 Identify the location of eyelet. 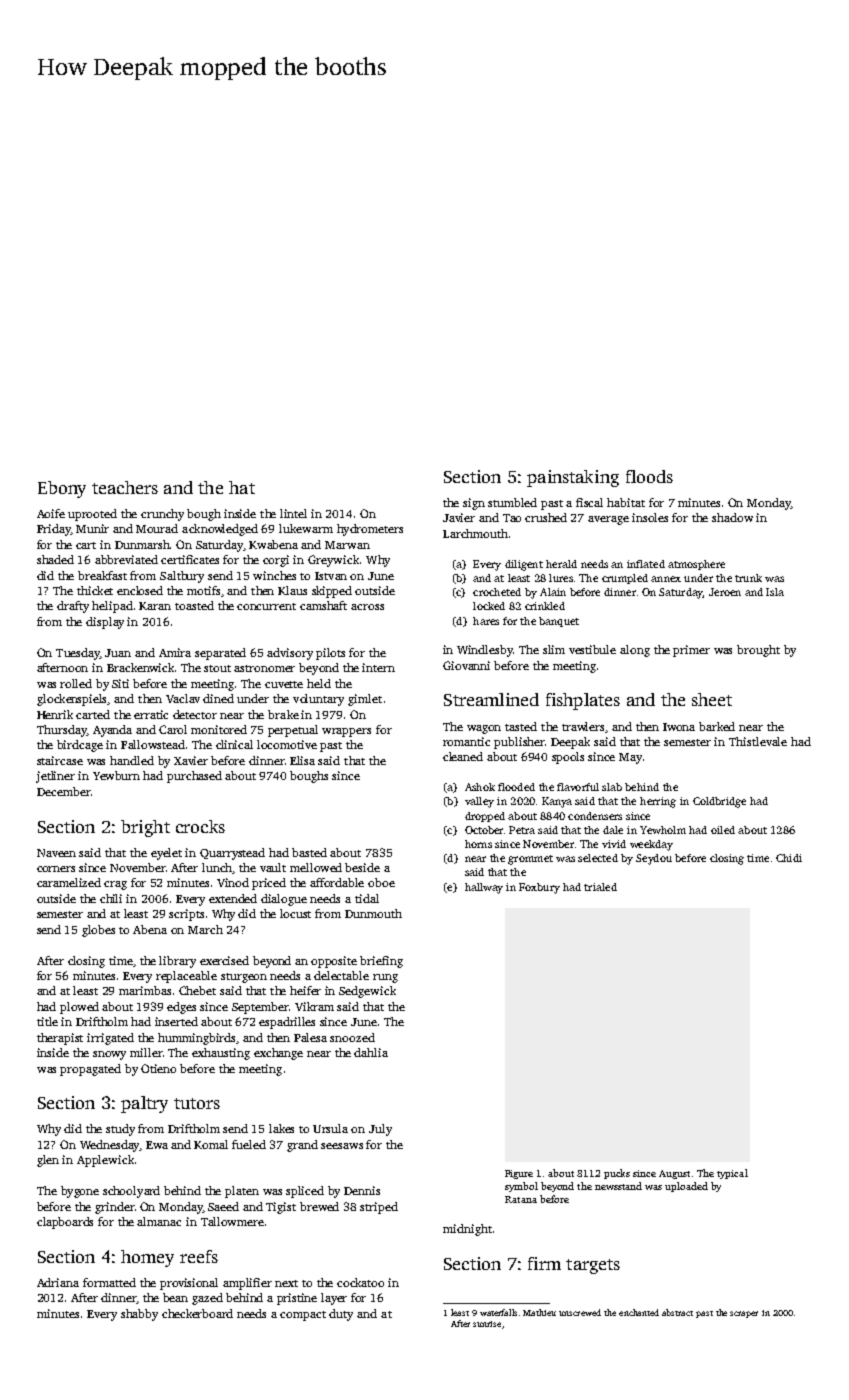
(166, 854).
